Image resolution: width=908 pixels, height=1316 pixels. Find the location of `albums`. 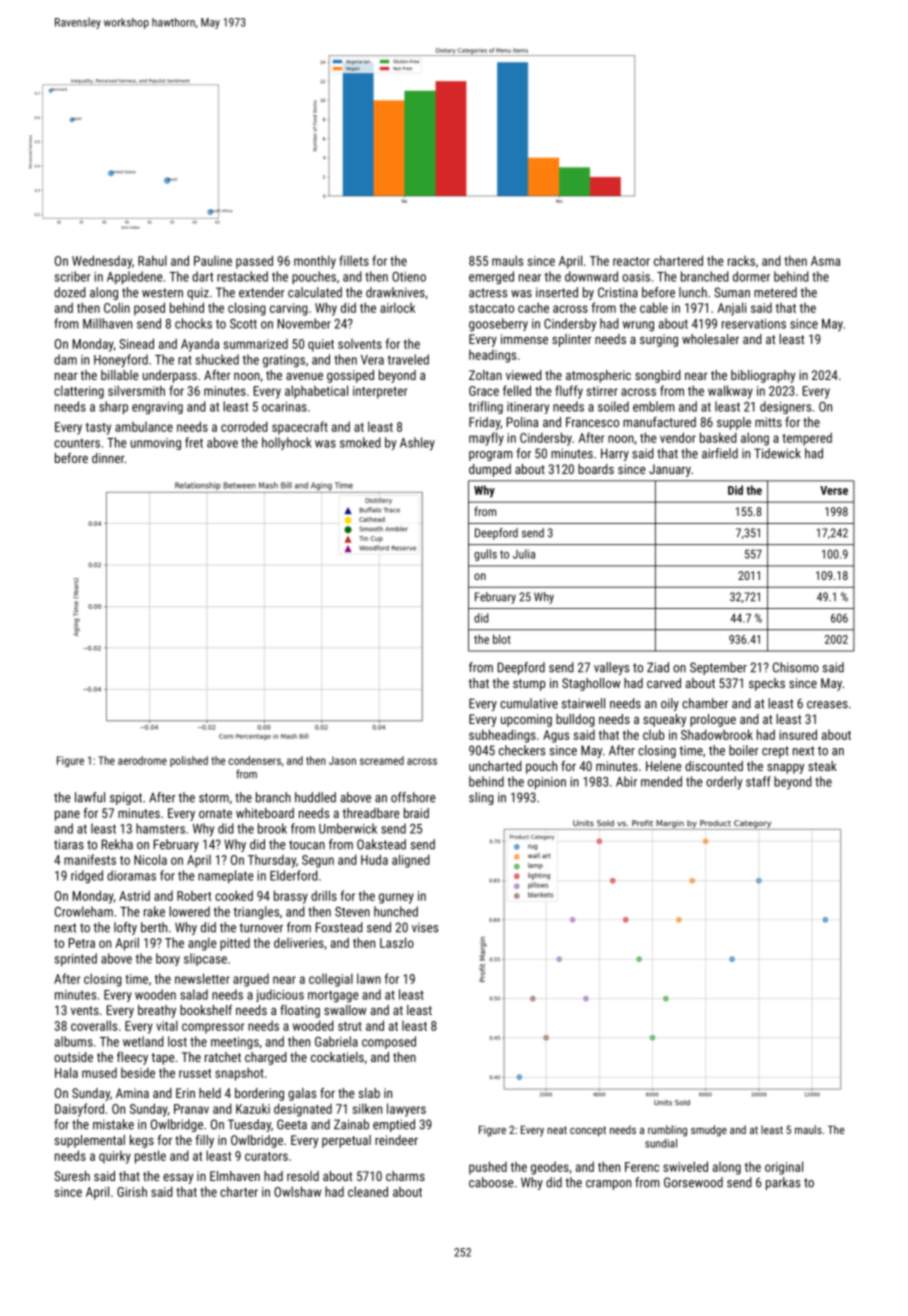

albums is located at coordinates (74, 1041).
